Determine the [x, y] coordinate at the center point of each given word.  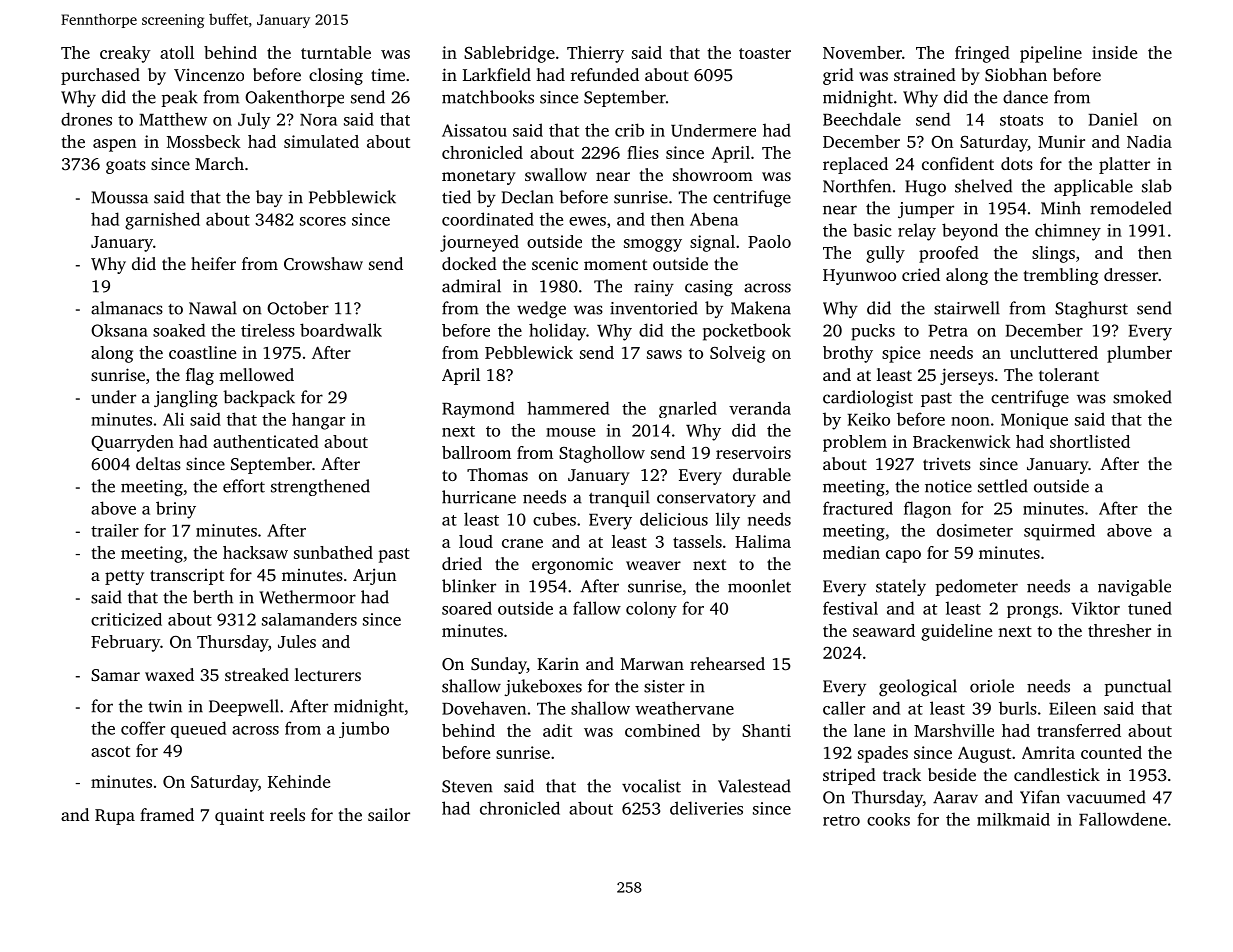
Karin [558, 663]
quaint [239, 817]
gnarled [688, 409]
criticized [126, 619]
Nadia [1149, 141]
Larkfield [497, 74]
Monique [1034, 421]
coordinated [488, 219]
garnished [162, 221]
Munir [1061, 141]
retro [841, 820]
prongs [1032, 612]
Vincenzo [209, 74]
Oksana [119, 330]
